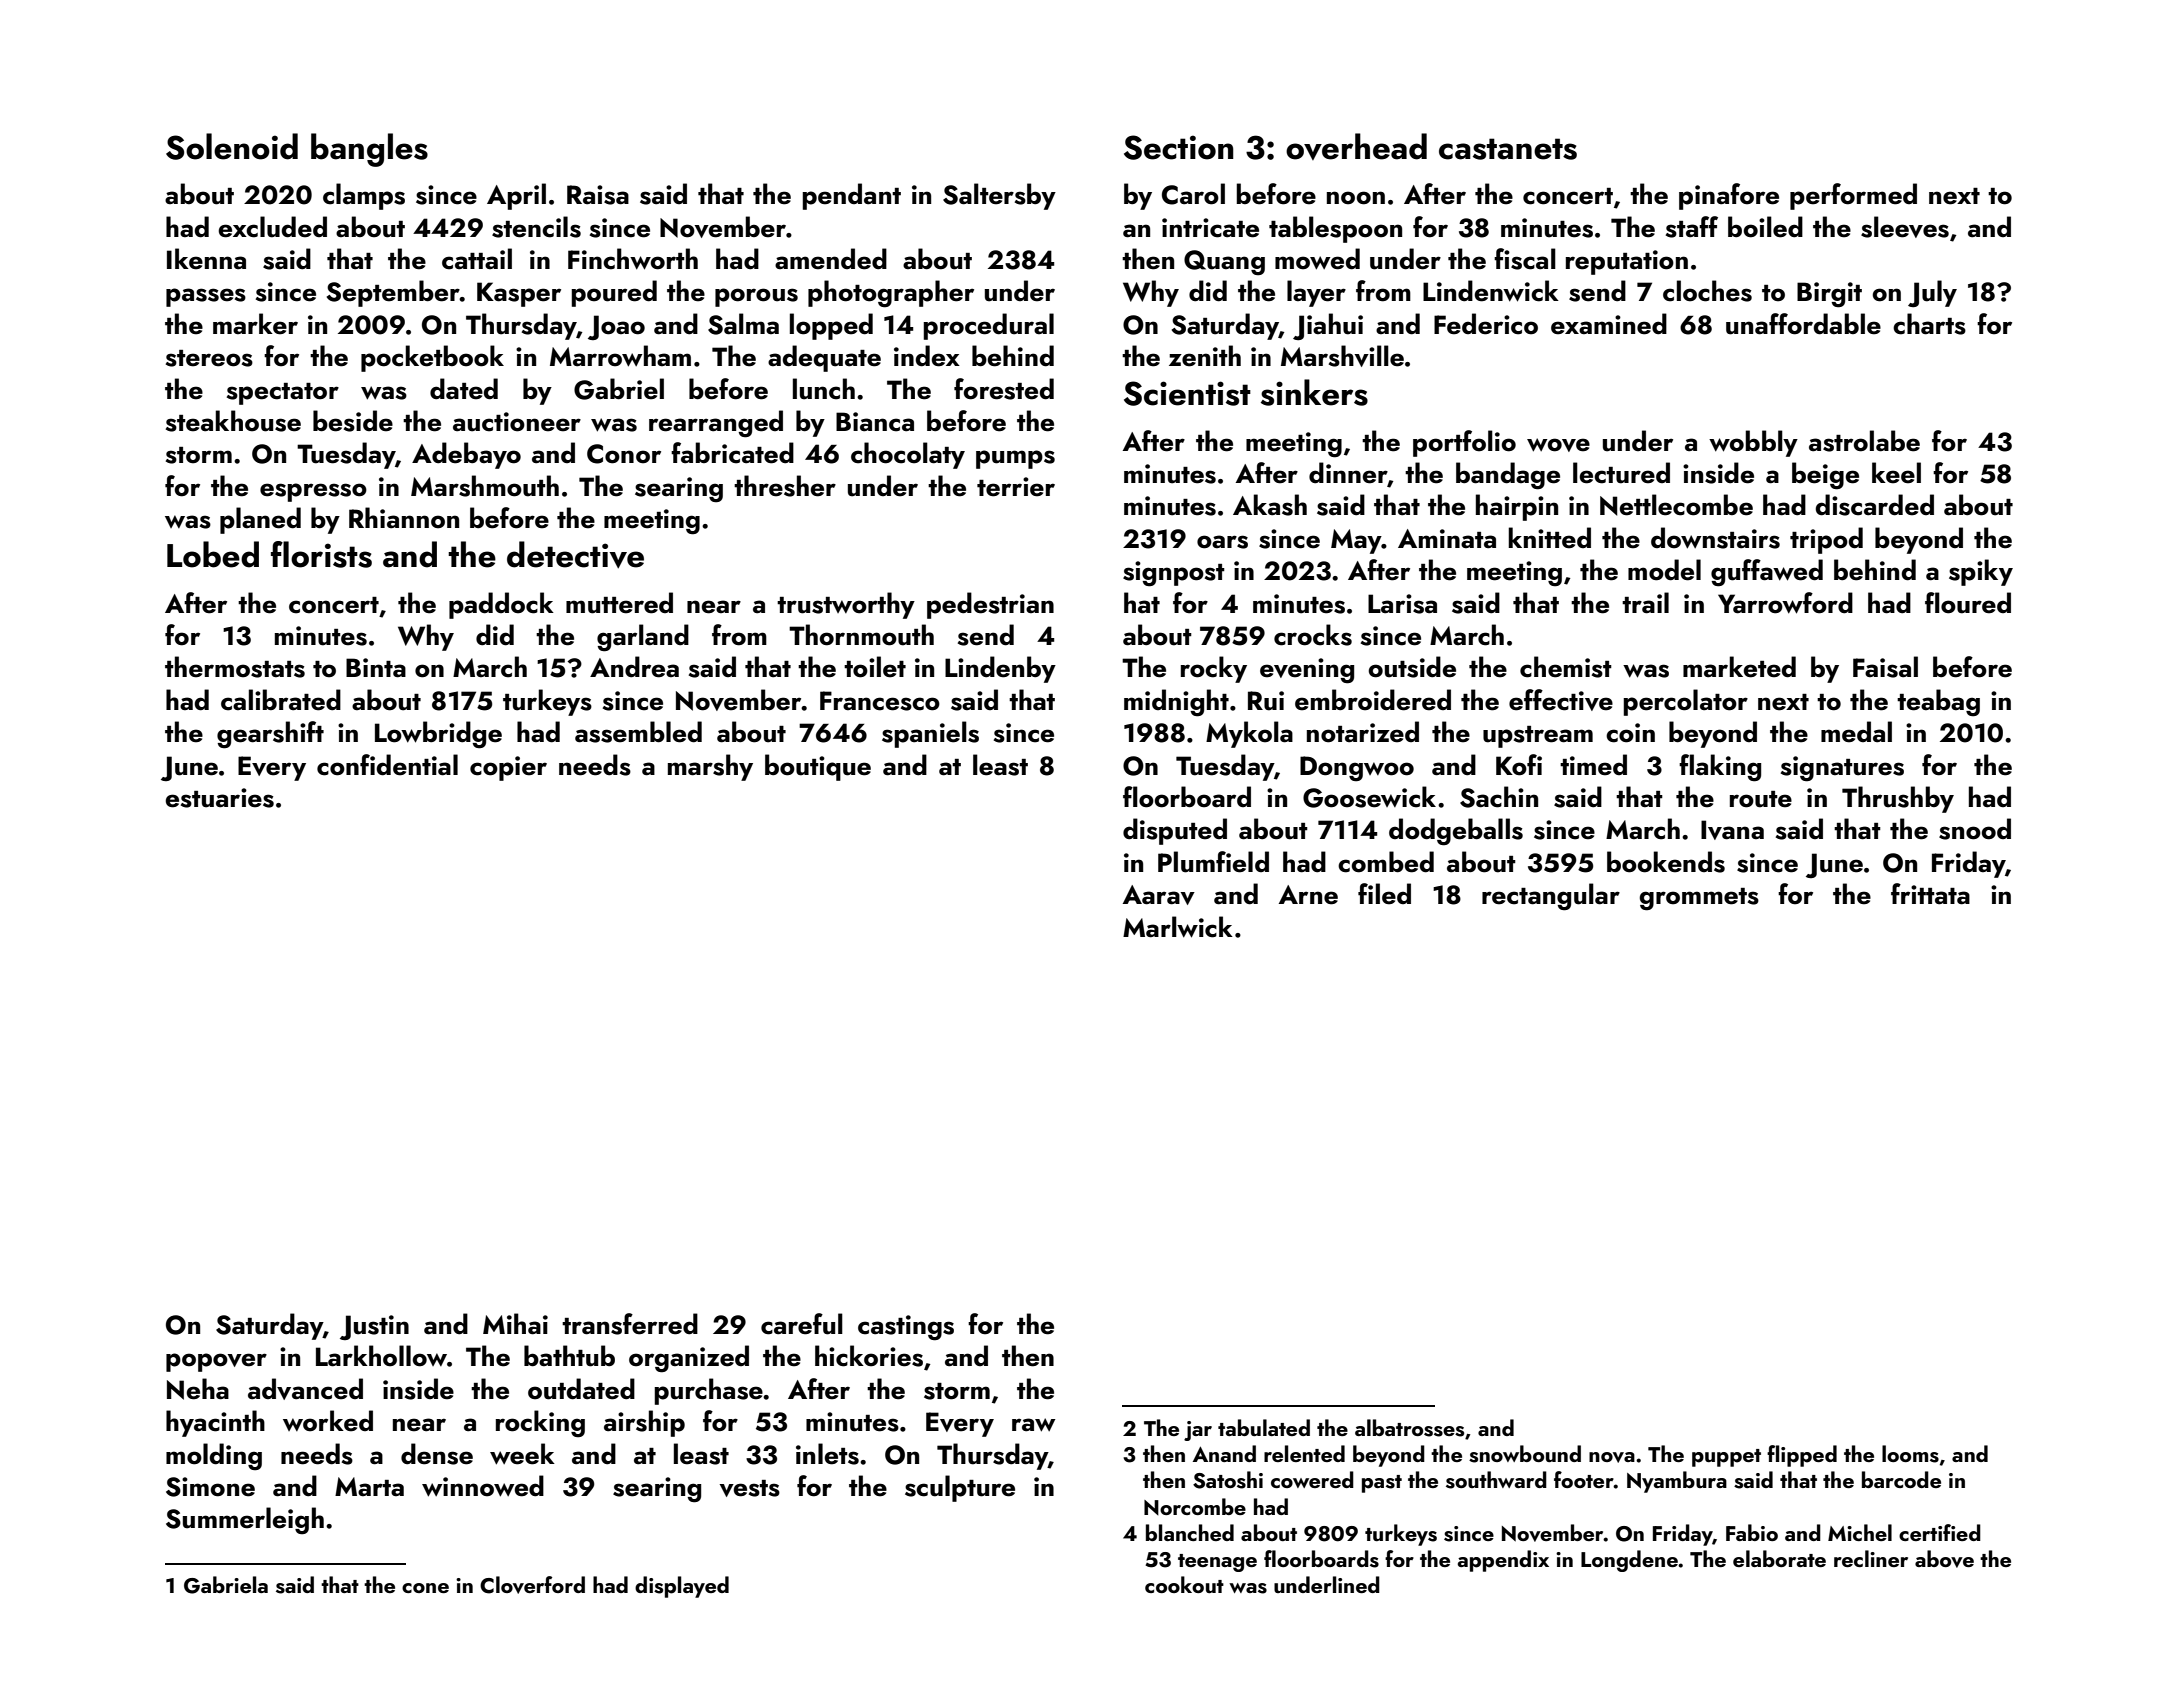 This document has width=2178, height=1683. What do you see at coordinates (1034, 1425) in the document?
I see `raw` at bounding box center [1034, 1425].
